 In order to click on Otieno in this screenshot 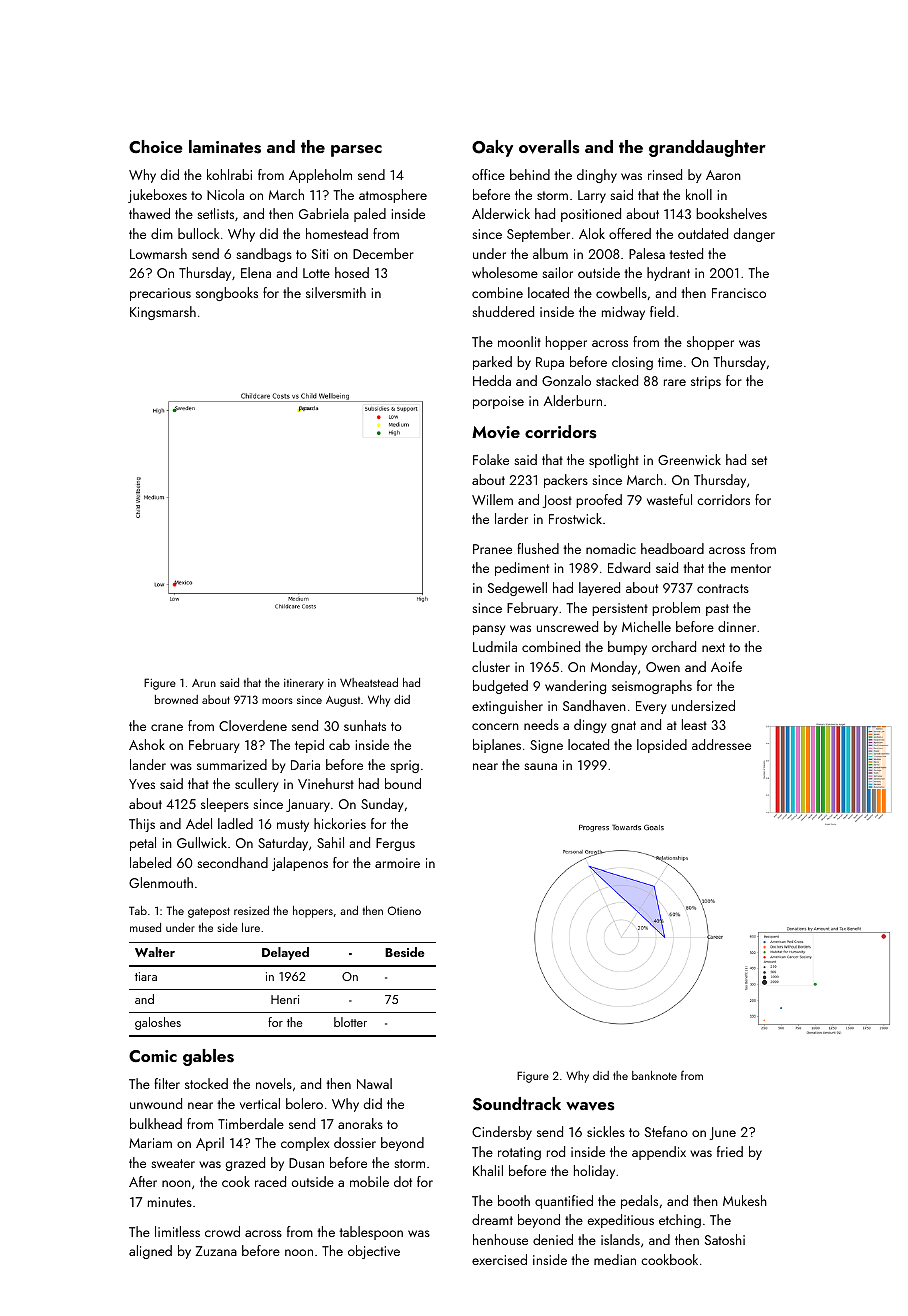, I will do `click(404, 910)`.
